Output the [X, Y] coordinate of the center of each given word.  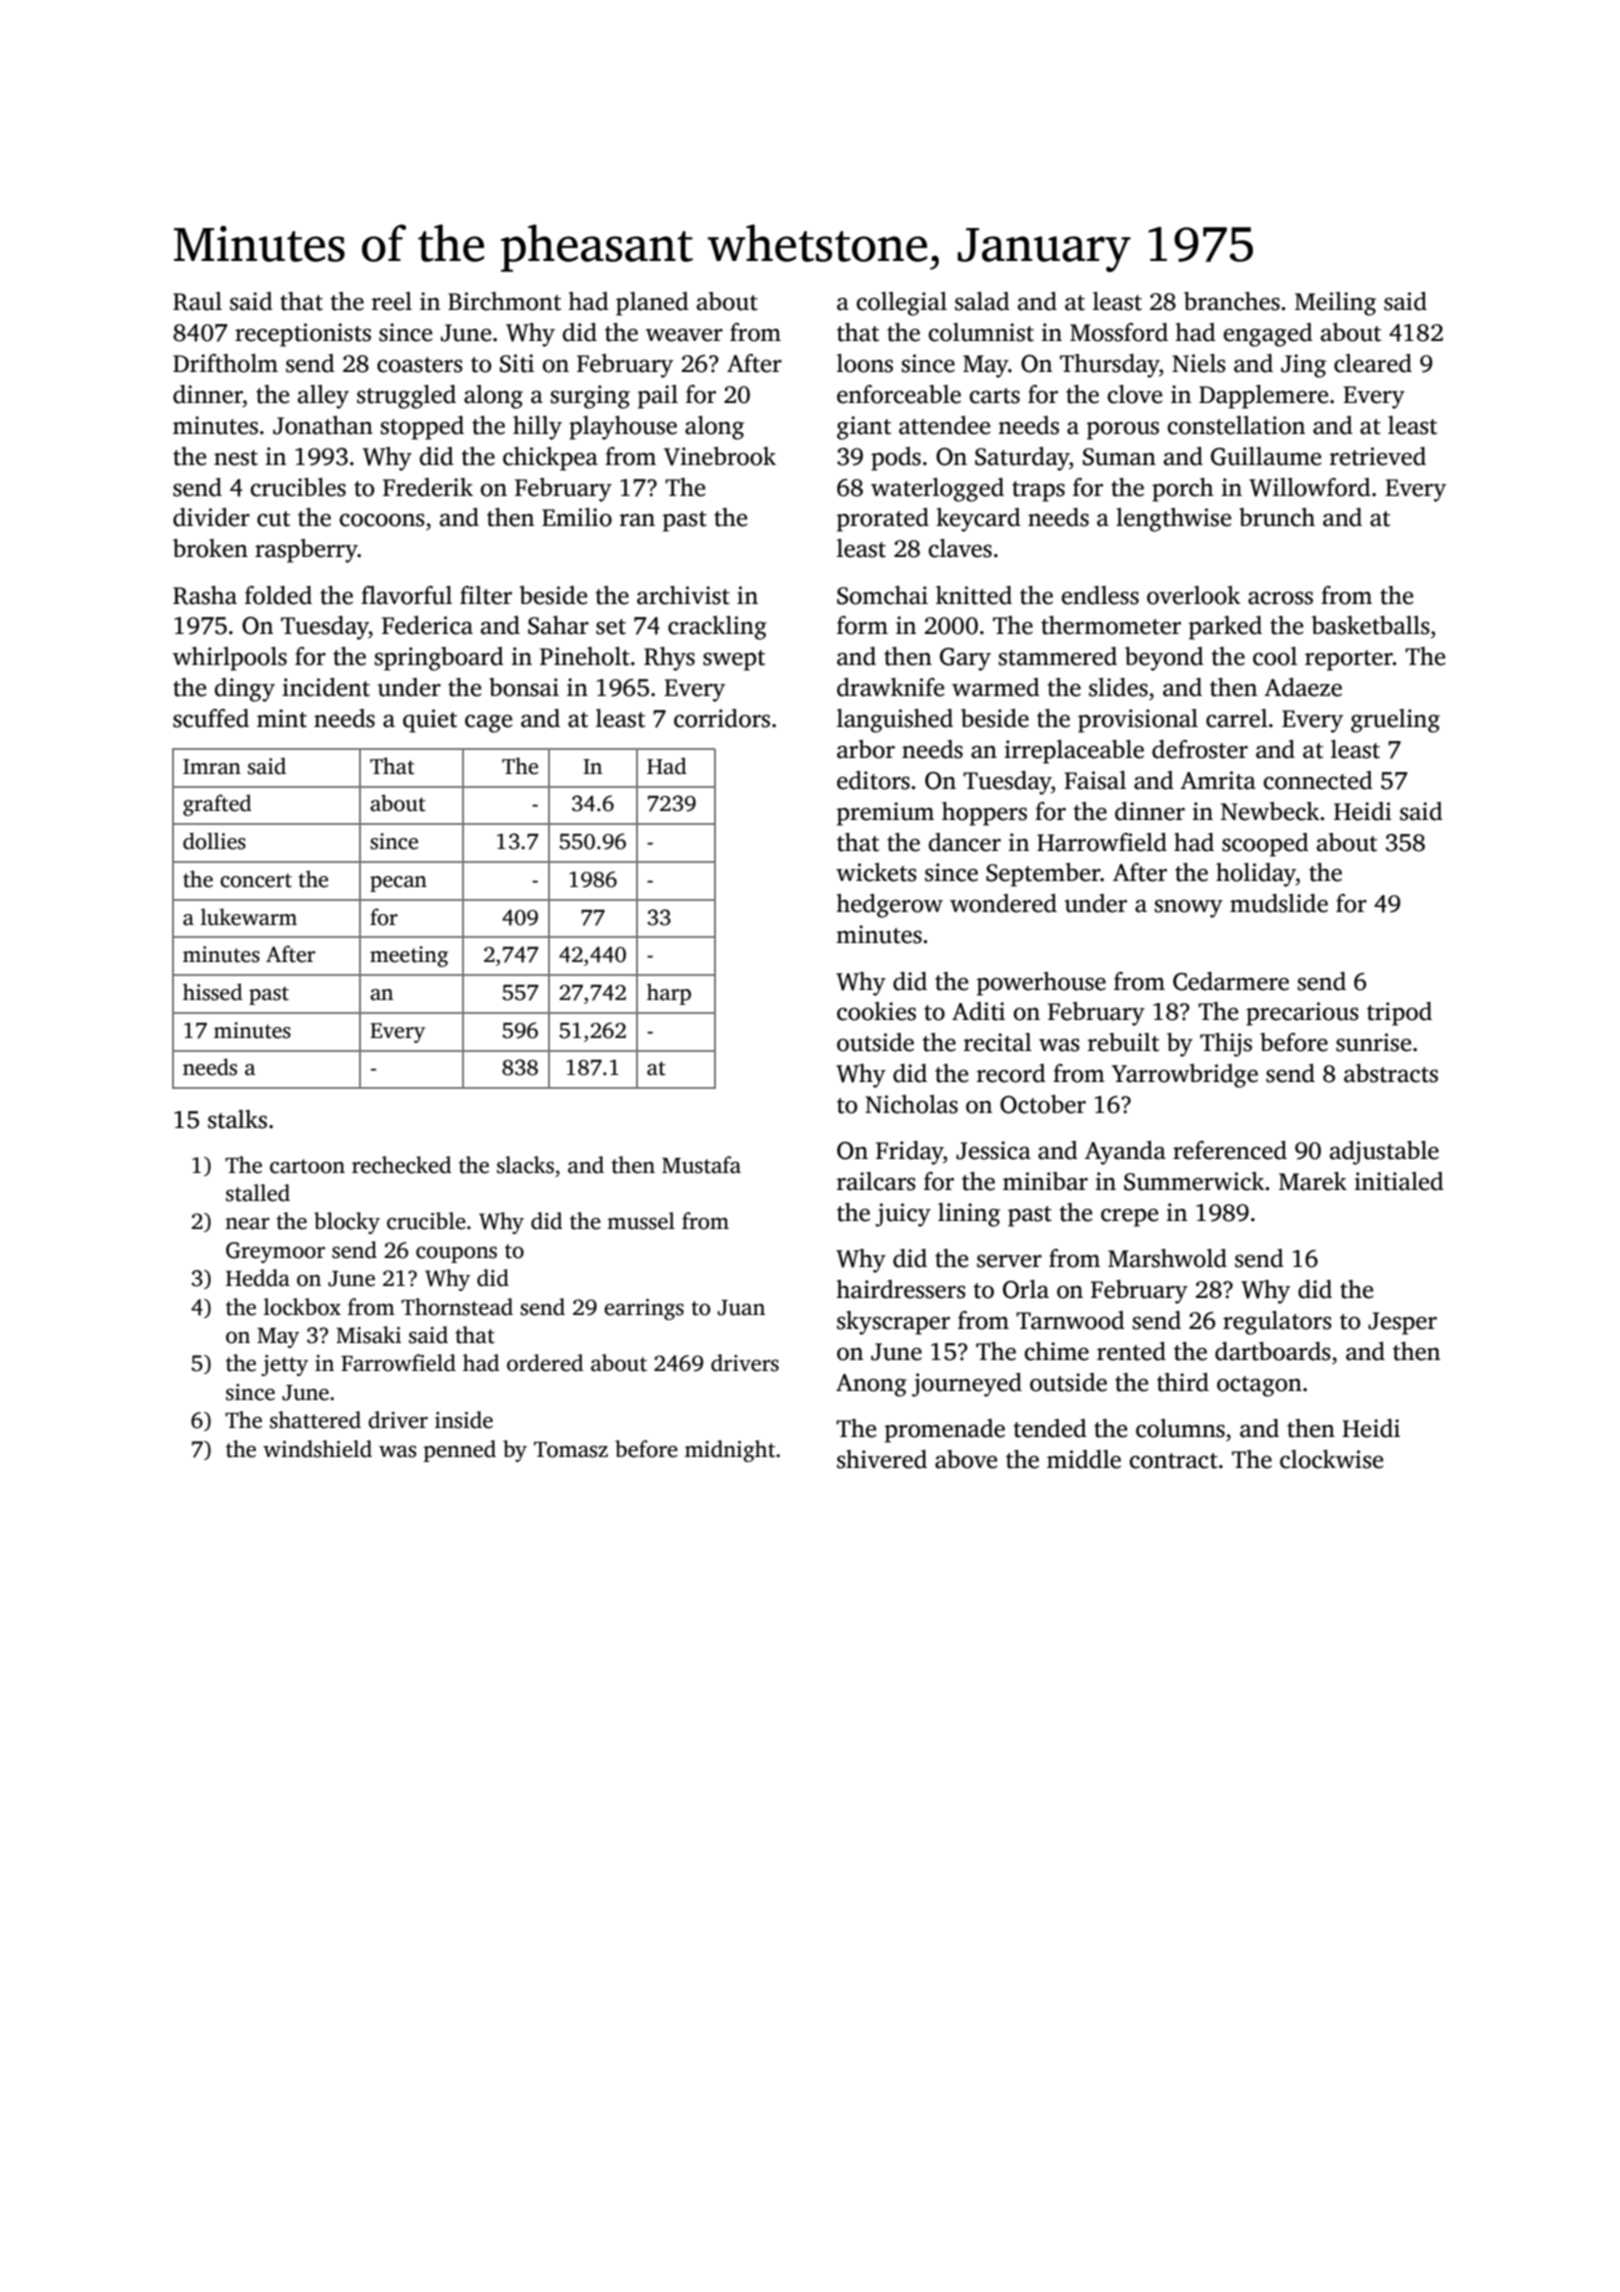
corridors [722, 718]
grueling [1395, 721]
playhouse [623, 428]
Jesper [1402, 1323]
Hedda [258, 1278]
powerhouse [1041, 984]
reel [392, 301]
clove [1135, 394]
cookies [876, 1011]
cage [488, 723]
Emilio [577, 517]
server [1009, 1261]
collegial [902, 304]
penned [459, 1451]
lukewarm [249, 917]
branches [1232, 301]
